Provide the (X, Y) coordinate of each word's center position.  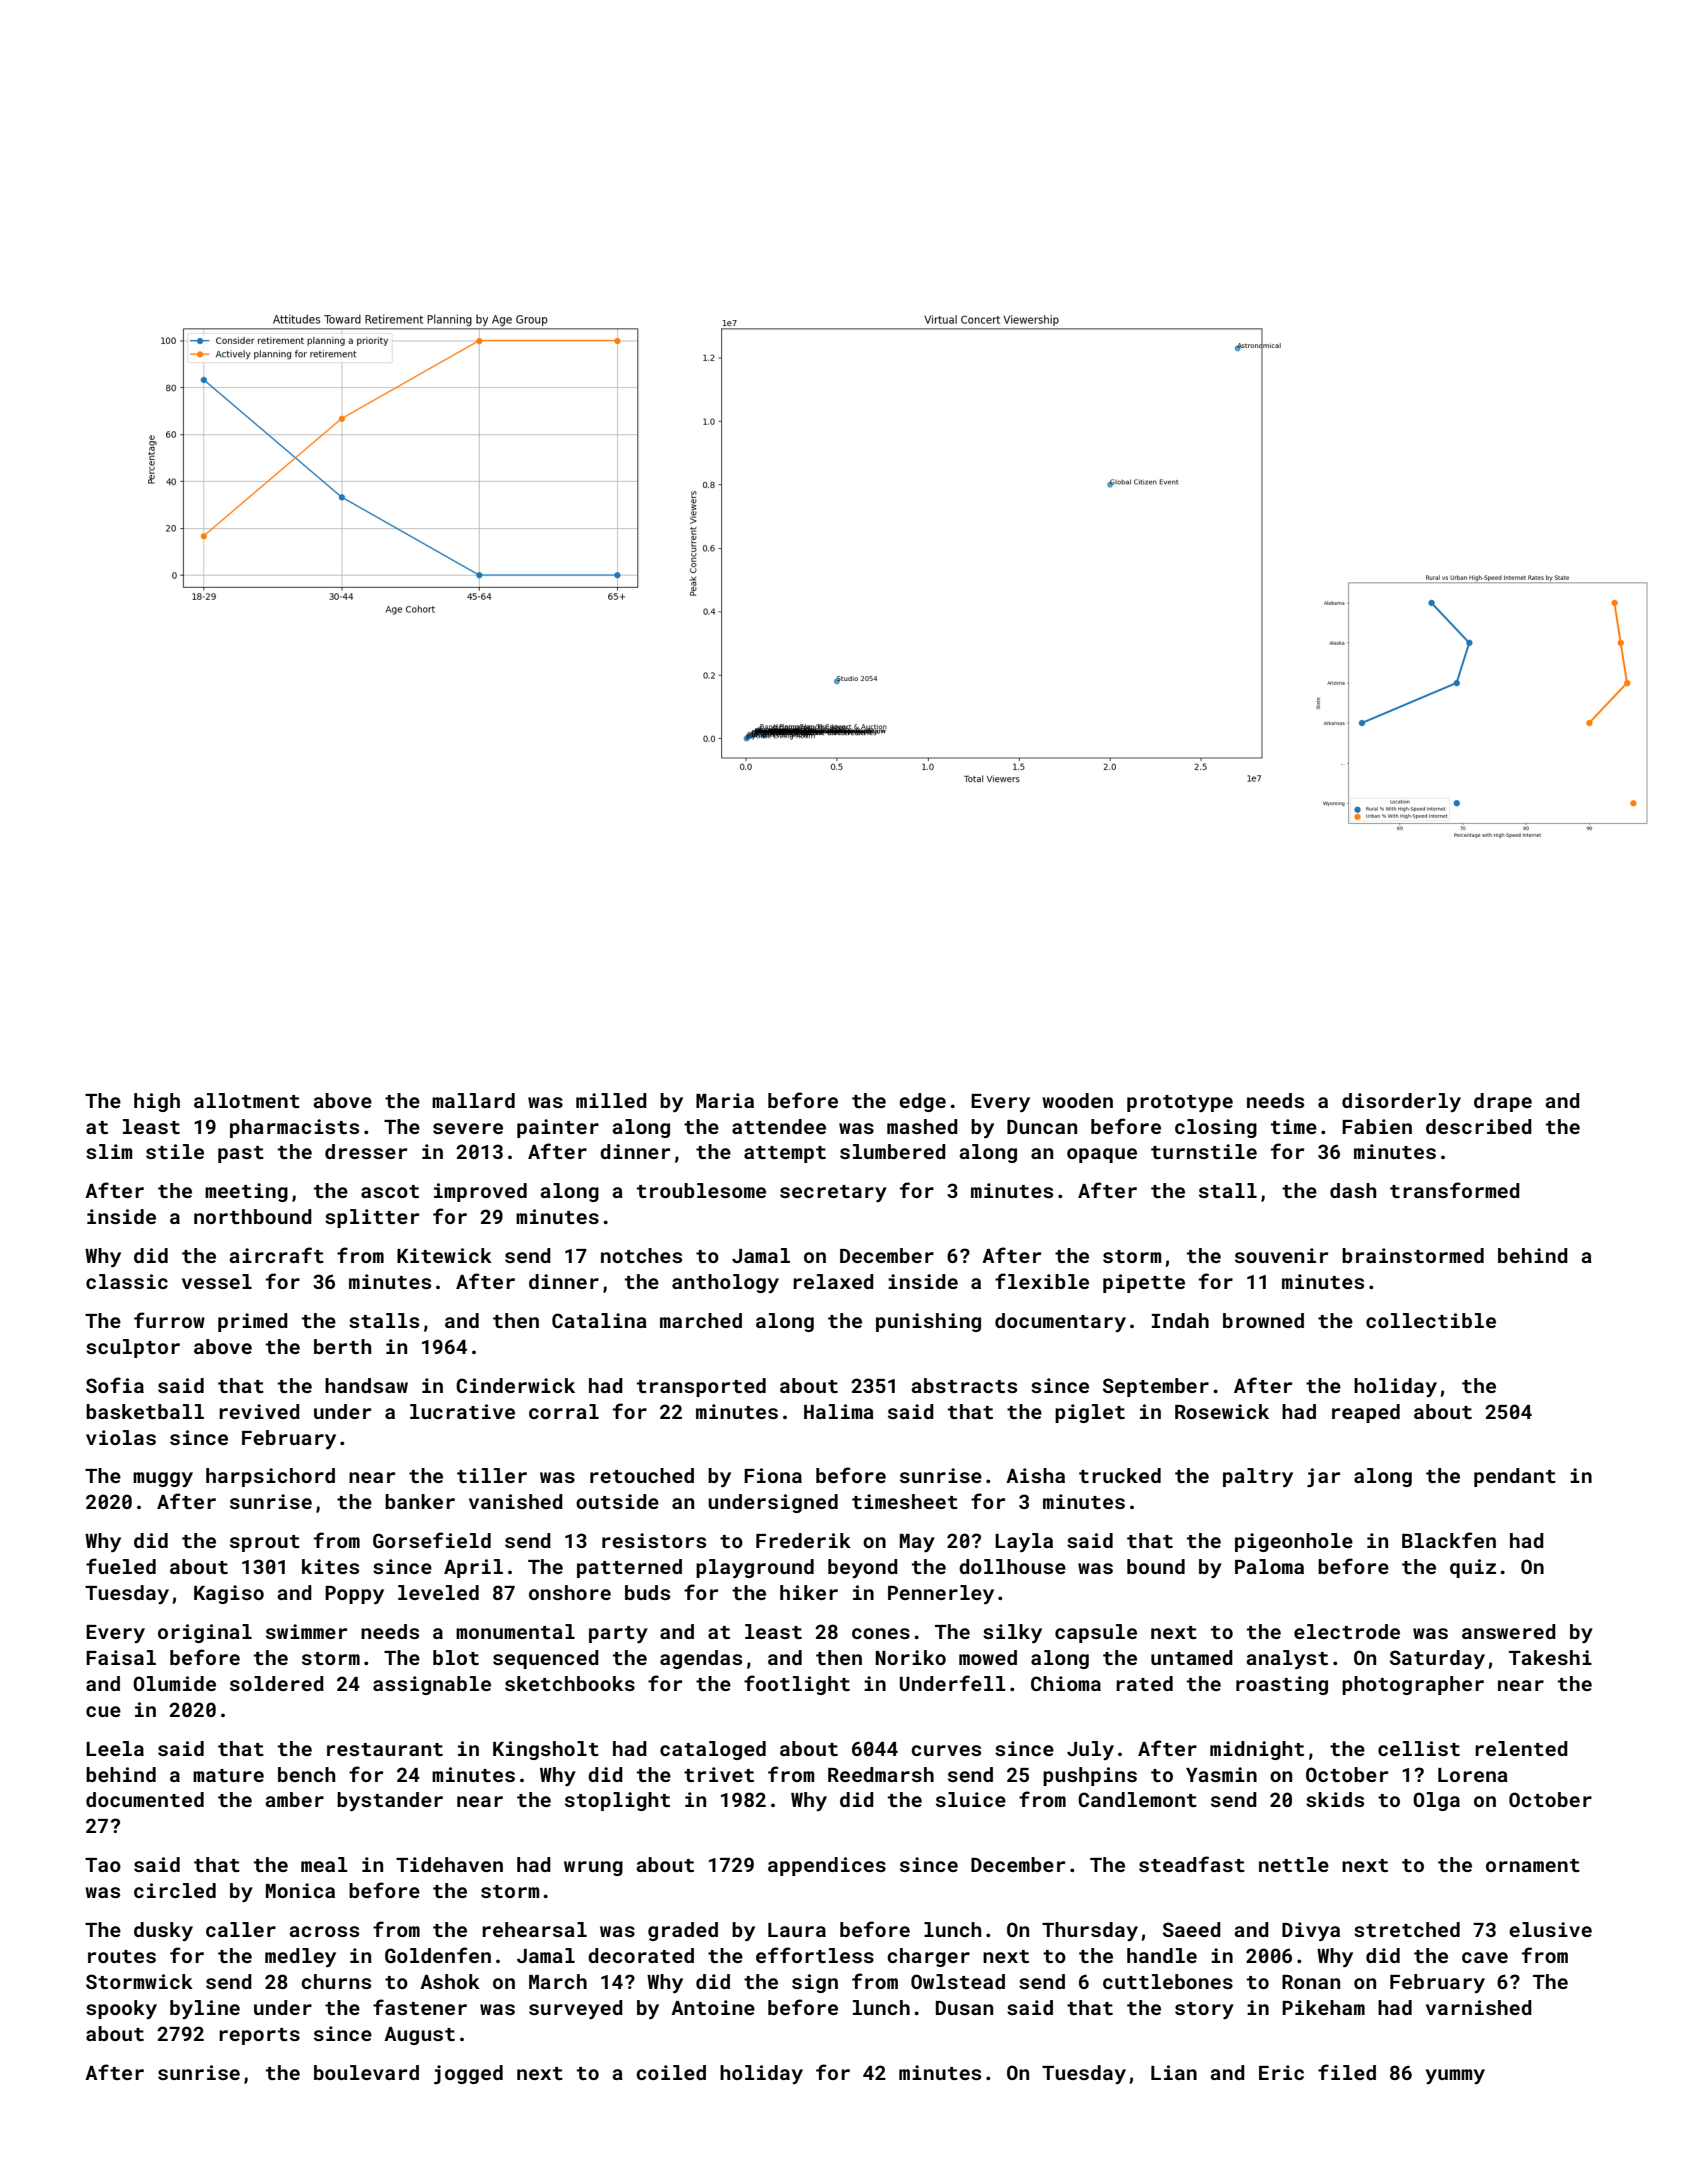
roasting (1282, 1685)
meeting (246, 1192)
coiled (671, 2072)
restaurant (385, 1749)
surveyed (576, 2010)
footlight (797, 1685)
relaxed (833, 1281)
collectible (1431, 1320)
